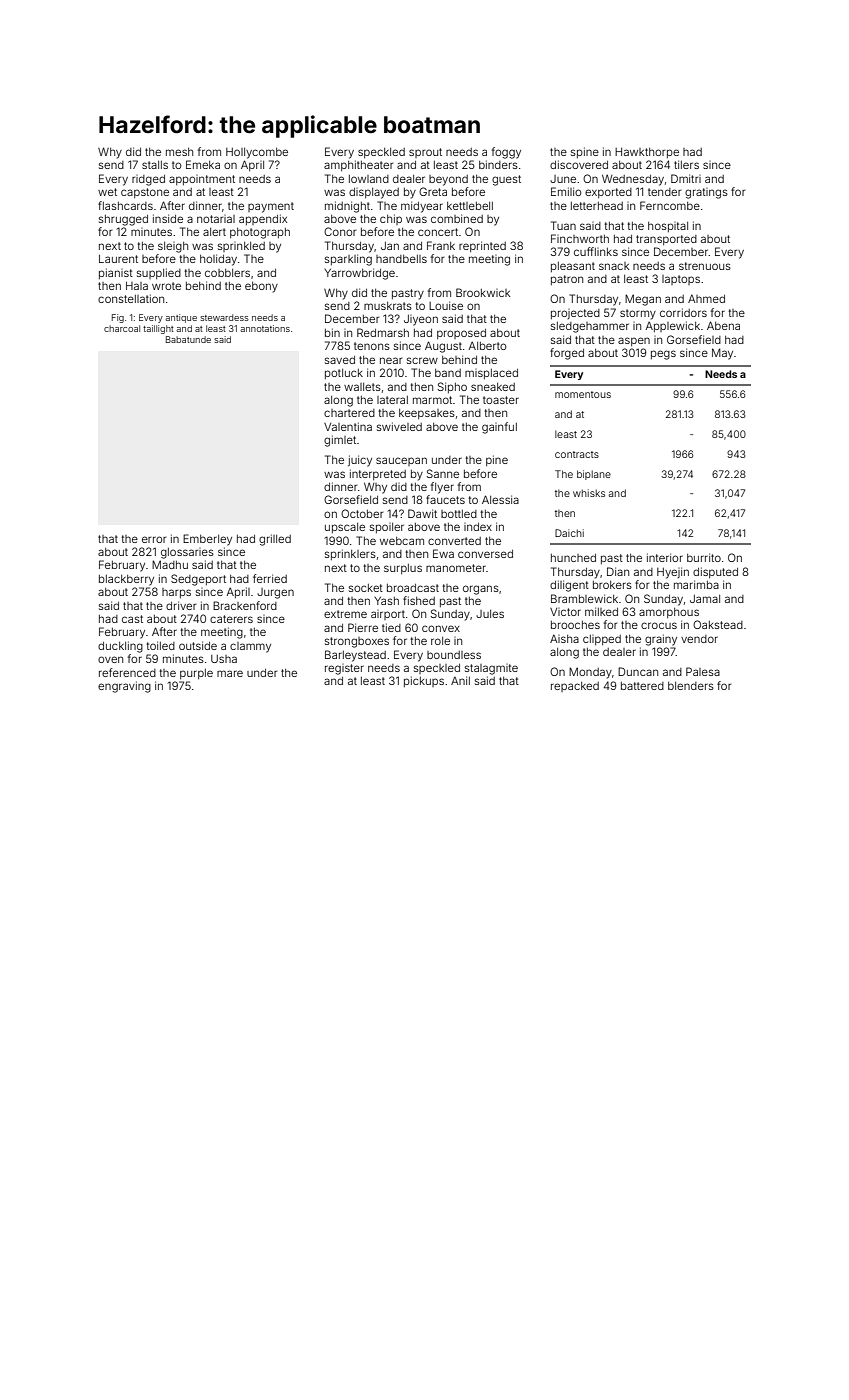 The image size is (849, 1400). Describe the element at coordinates (500, 499) in the page. I see `Alessia` at that location.
